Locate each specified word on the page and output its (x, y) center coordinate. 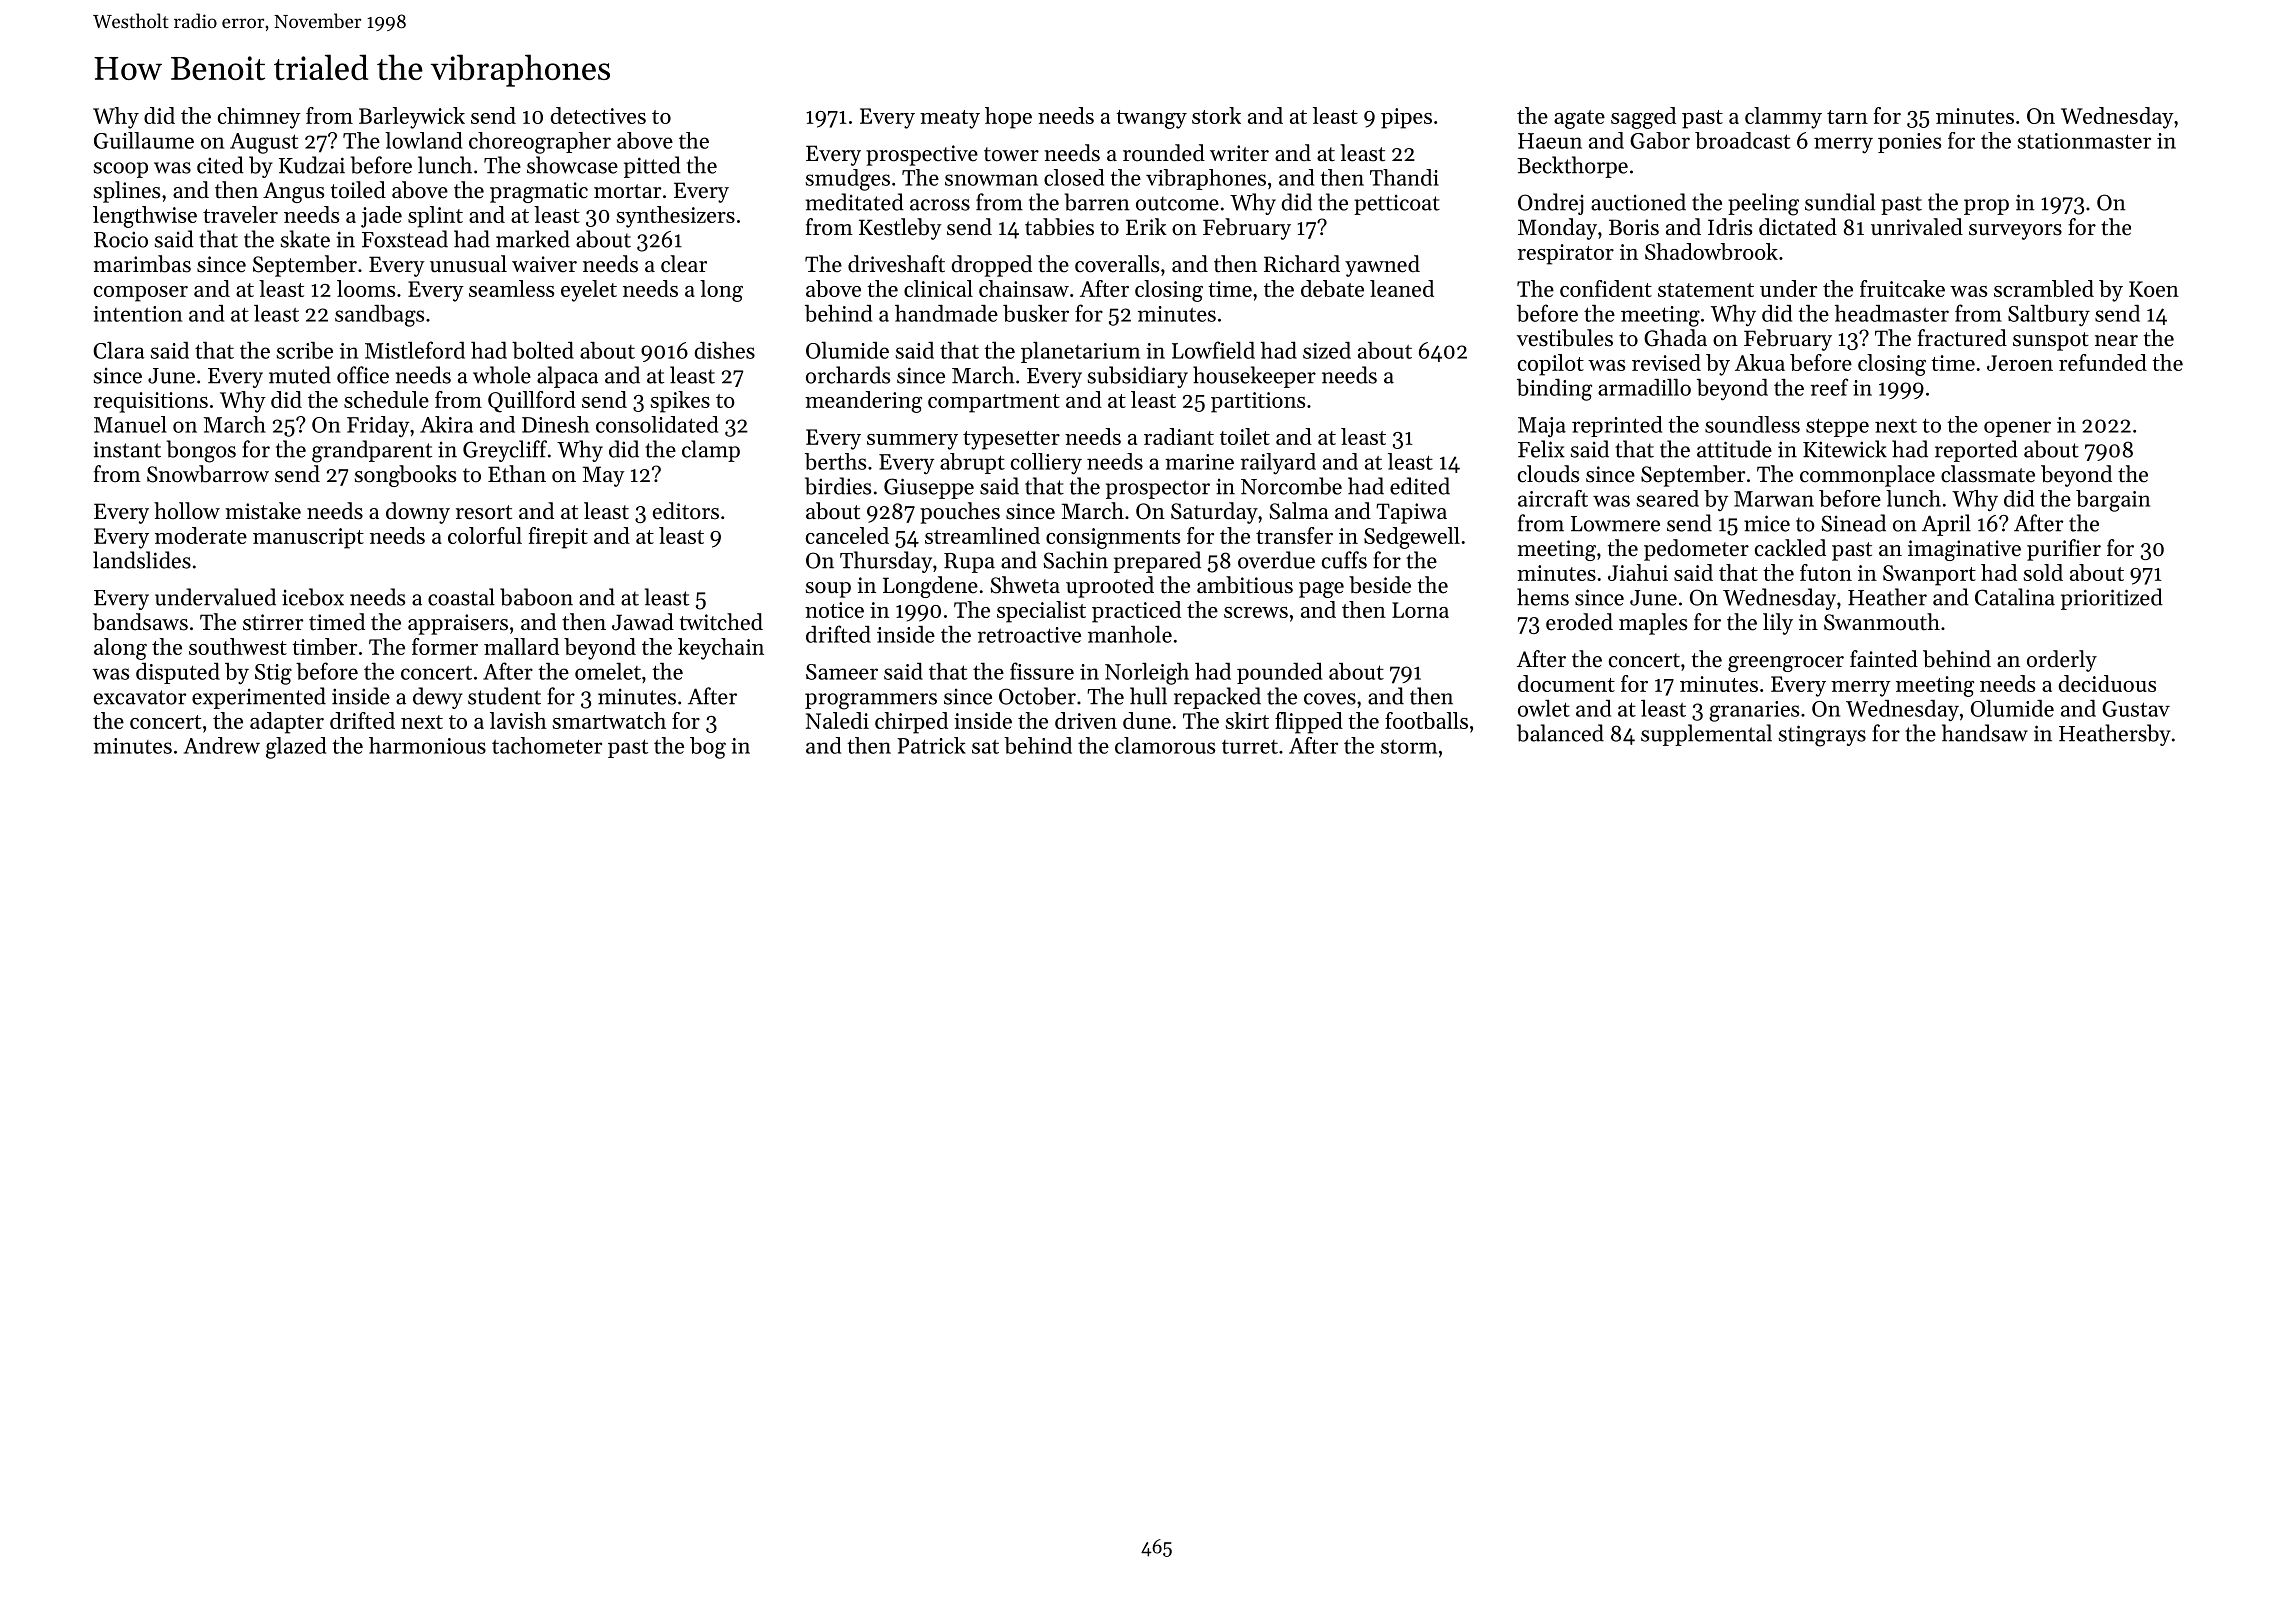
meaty (950, 119)
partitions (1258, 402)
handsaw (1985, 733)
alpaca (567, 377)
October (1037, 696)
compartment (994, 403)
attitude (1734, 449)
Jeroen (2020, 363)
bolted (543, 350)
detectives (598, 115)
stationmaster (2084, 141)
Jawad (643, 622)
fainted (1884, 659)
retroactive (1029, 635)
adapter (287, 723)
